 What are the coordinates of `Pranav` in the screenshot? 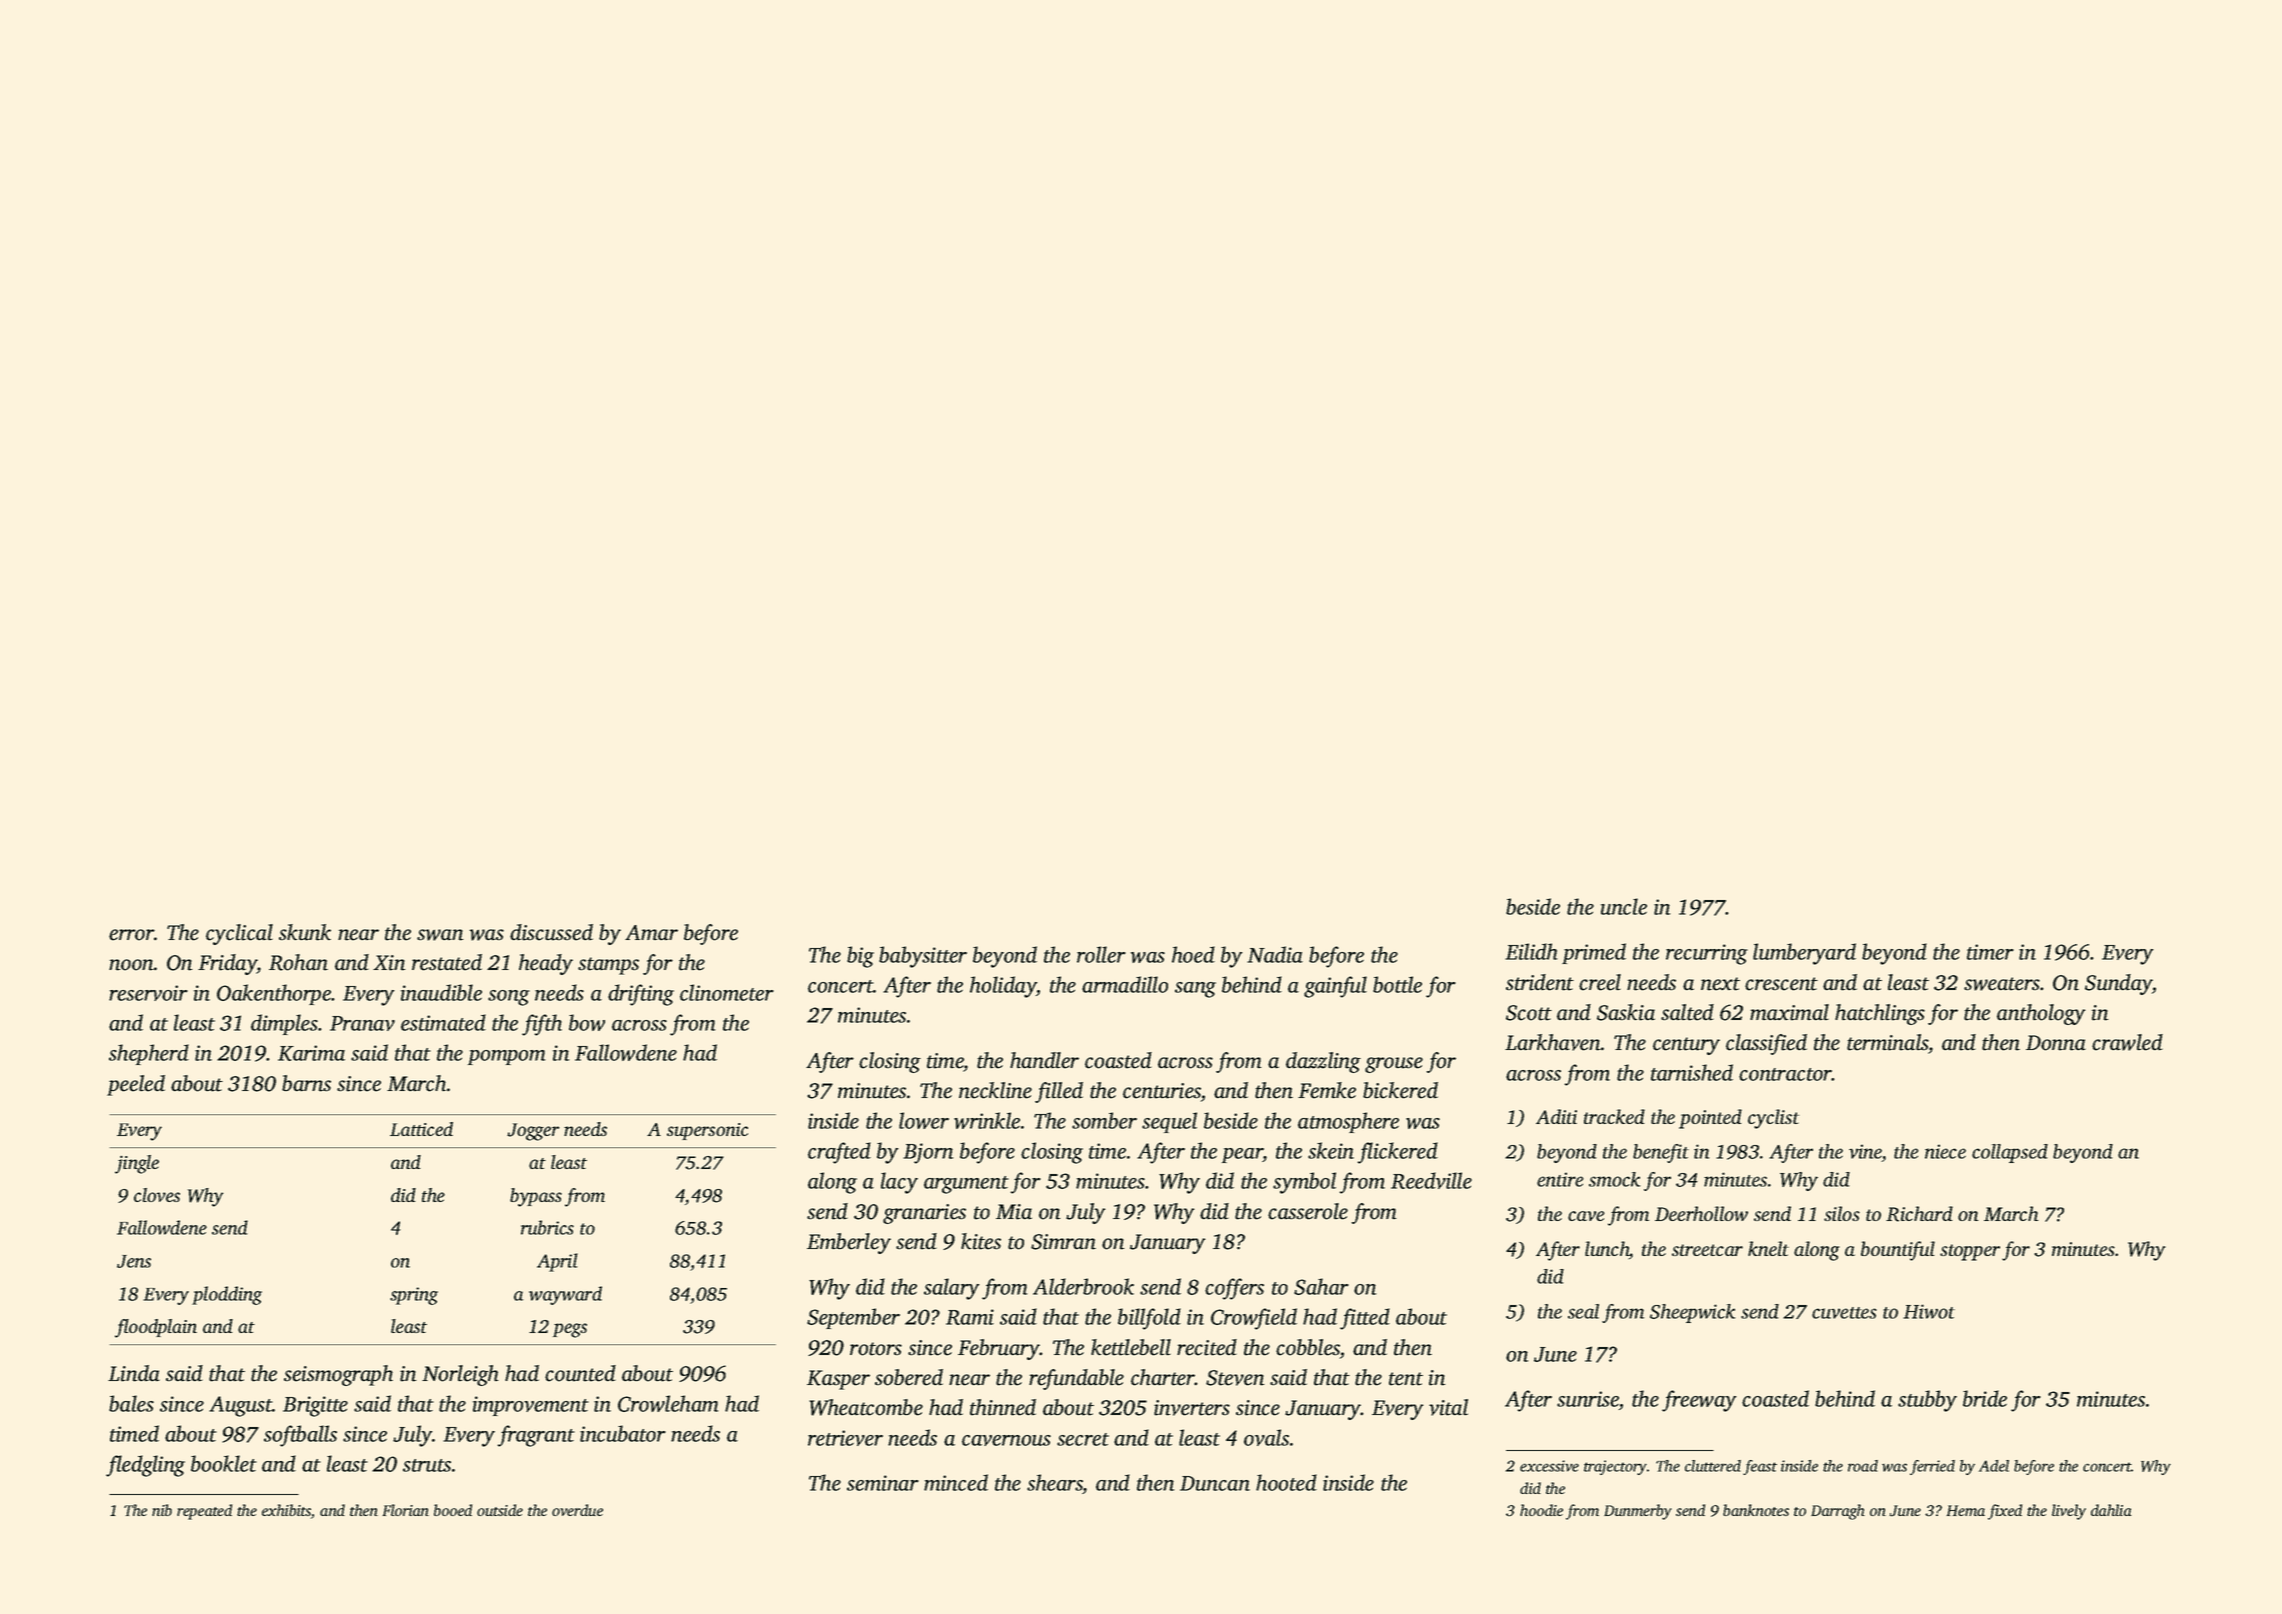 It's located at (362, 1023).
